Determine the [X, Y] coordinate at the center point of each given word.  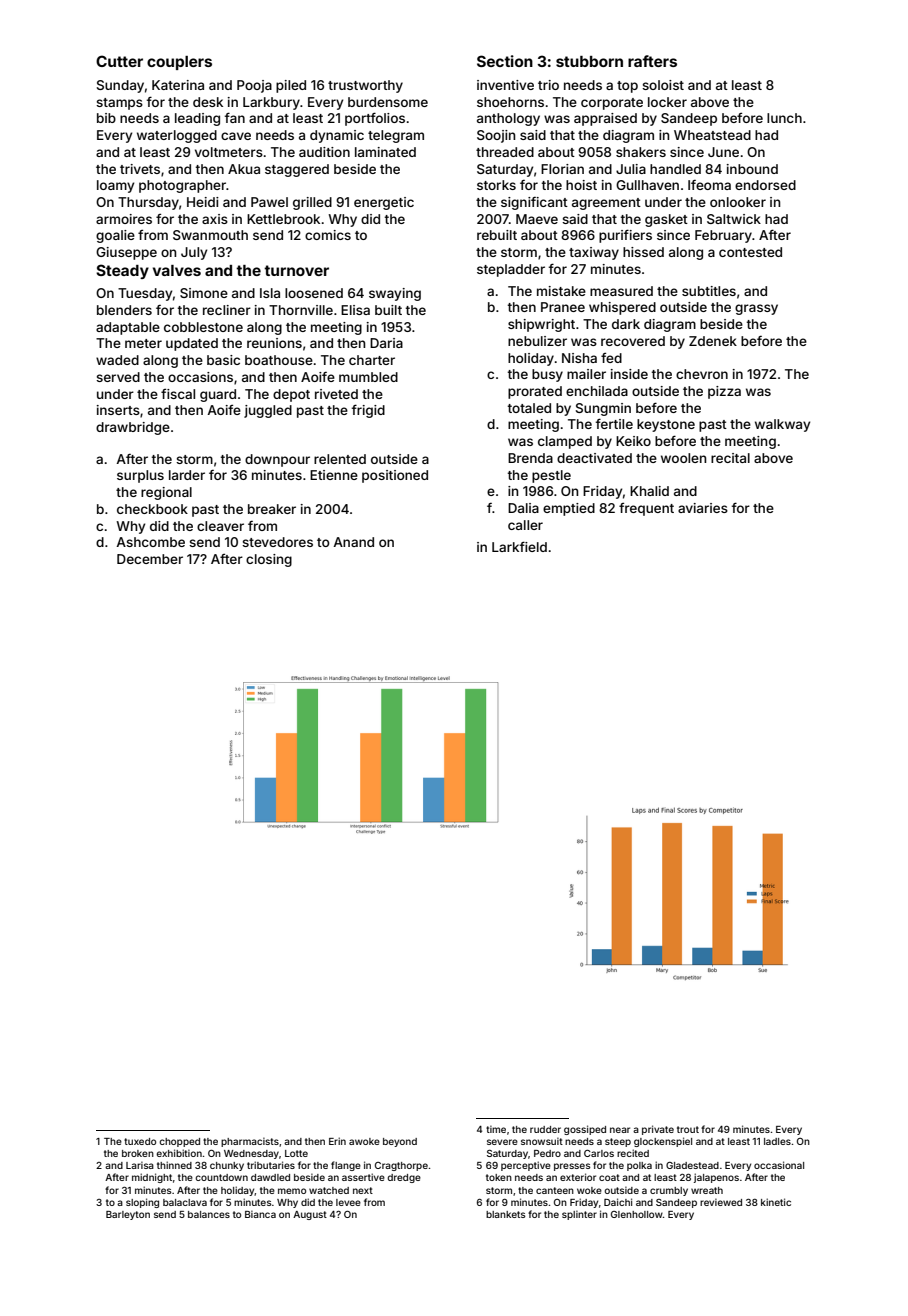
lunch [784, 118]
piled [291, 86]
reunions [274, 343]
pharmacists [250, 1142]
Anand [353, 542]
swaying [395, 294]
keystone [666, 425]
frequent [646, 509]
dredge [404, 1178]
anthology [508, 119]
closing [269, 560]
